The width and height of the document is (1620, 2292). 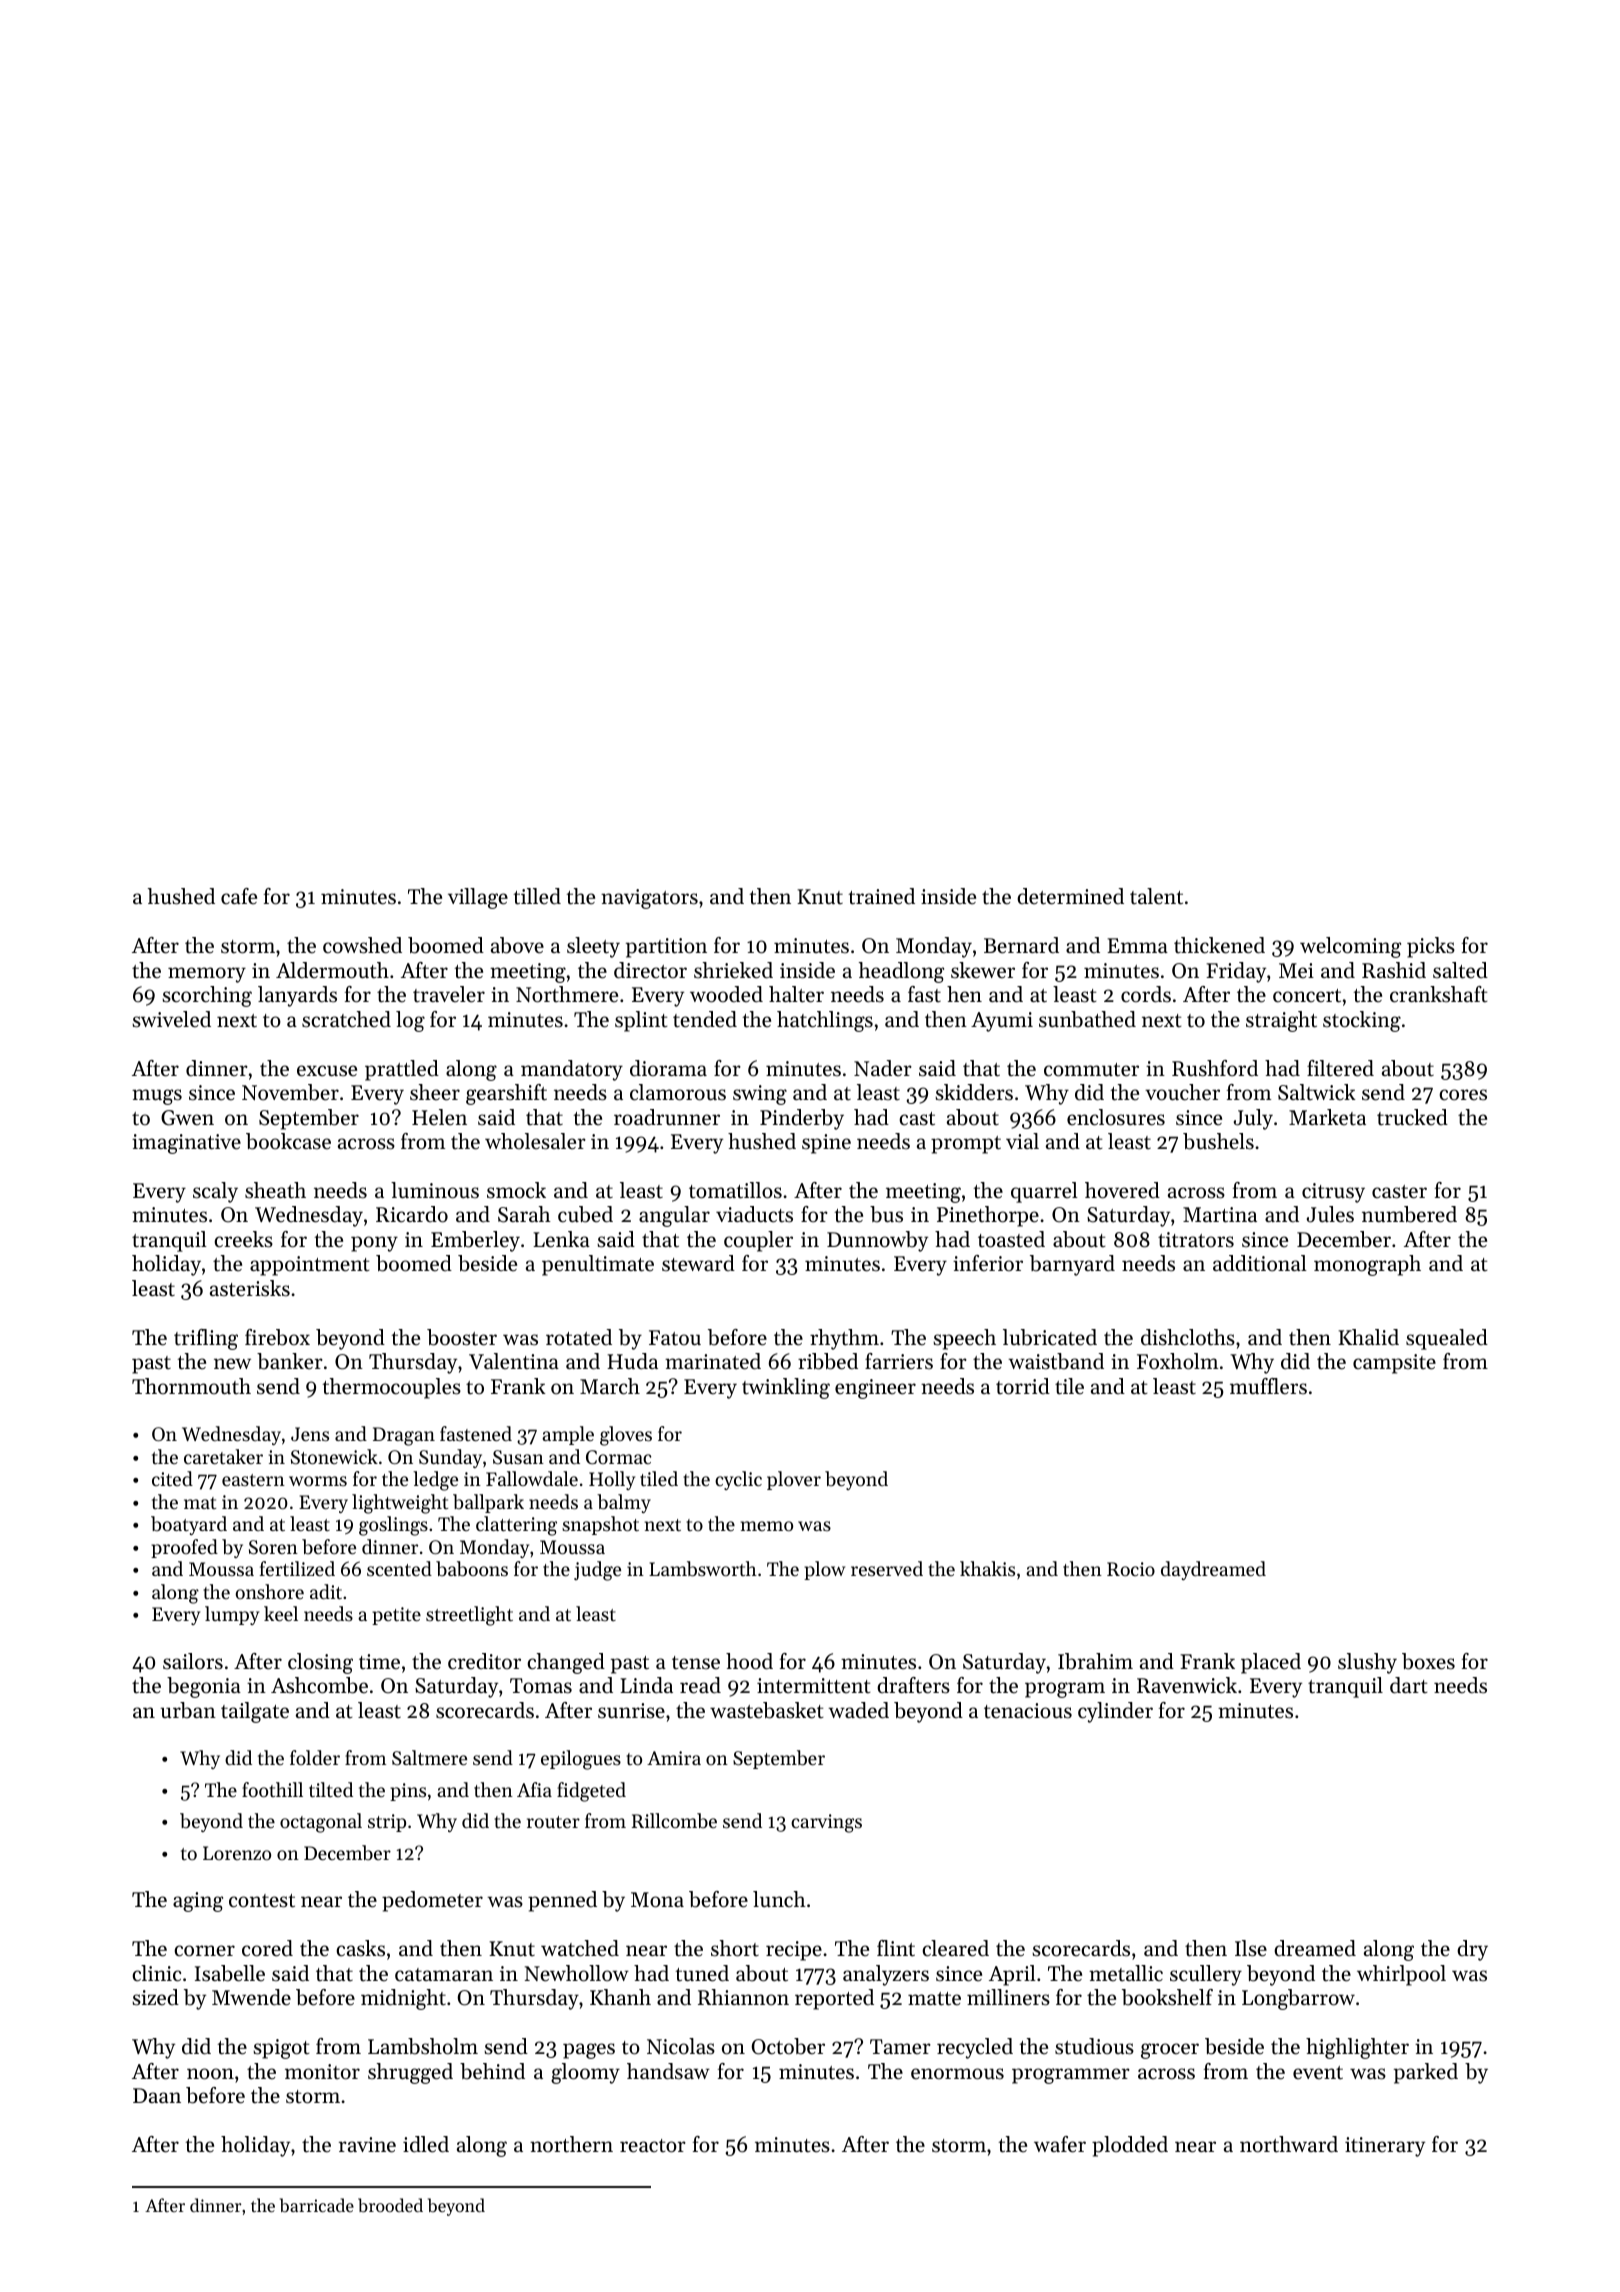 I want to click on ravine, so click(x=367, y=2145).
